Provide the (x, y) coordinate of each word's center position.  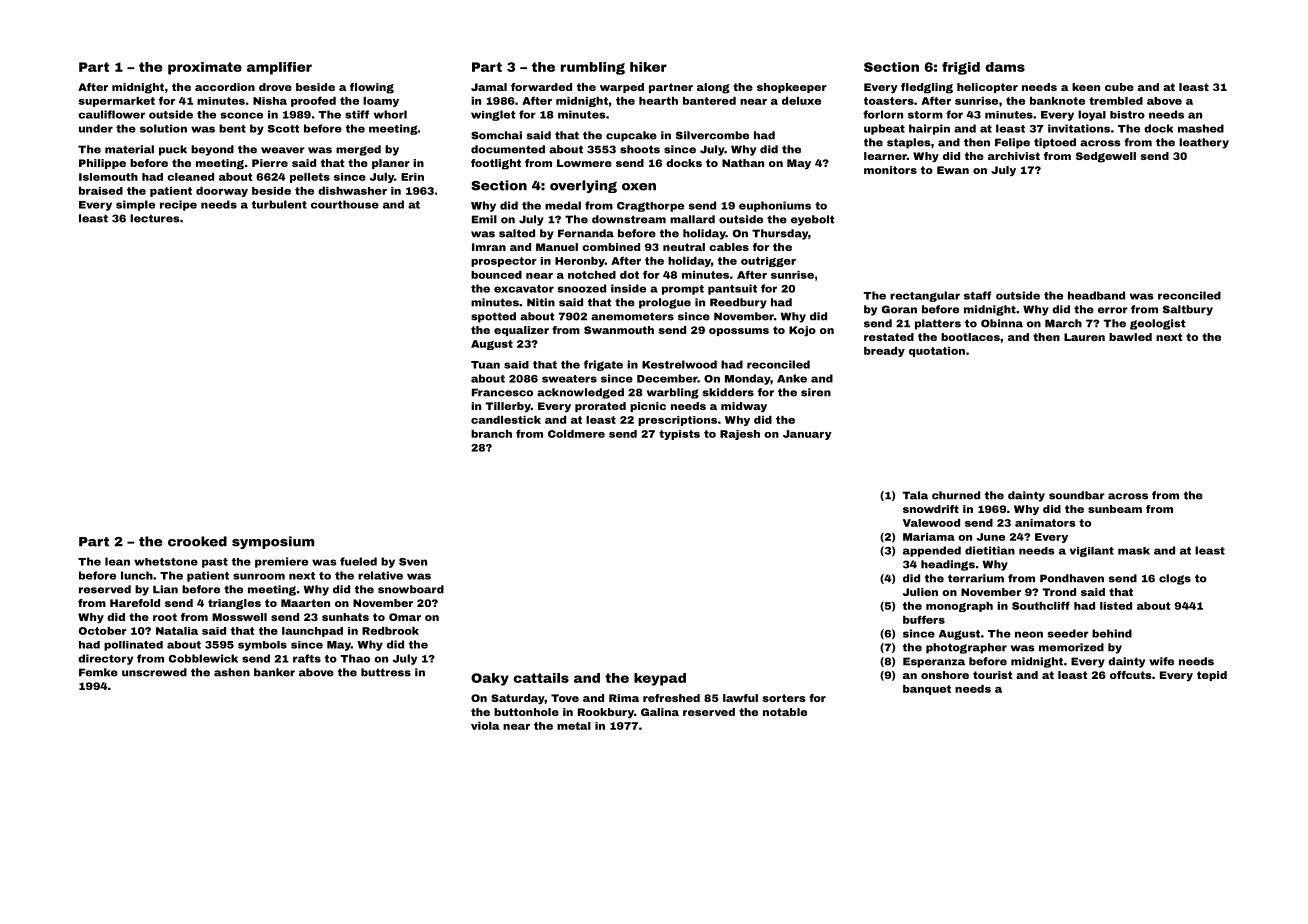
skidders (728, 392)
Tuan (485, 365)
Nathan (743, 163)
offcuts (1130, 675)
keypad (660, 679)
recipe (178, 205)
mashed (1201, 128)
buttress (386, 672)
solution (163, 128)
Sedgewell (1106, 157)
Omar (405, 617)
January (807, 435)
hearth (658, 101)
